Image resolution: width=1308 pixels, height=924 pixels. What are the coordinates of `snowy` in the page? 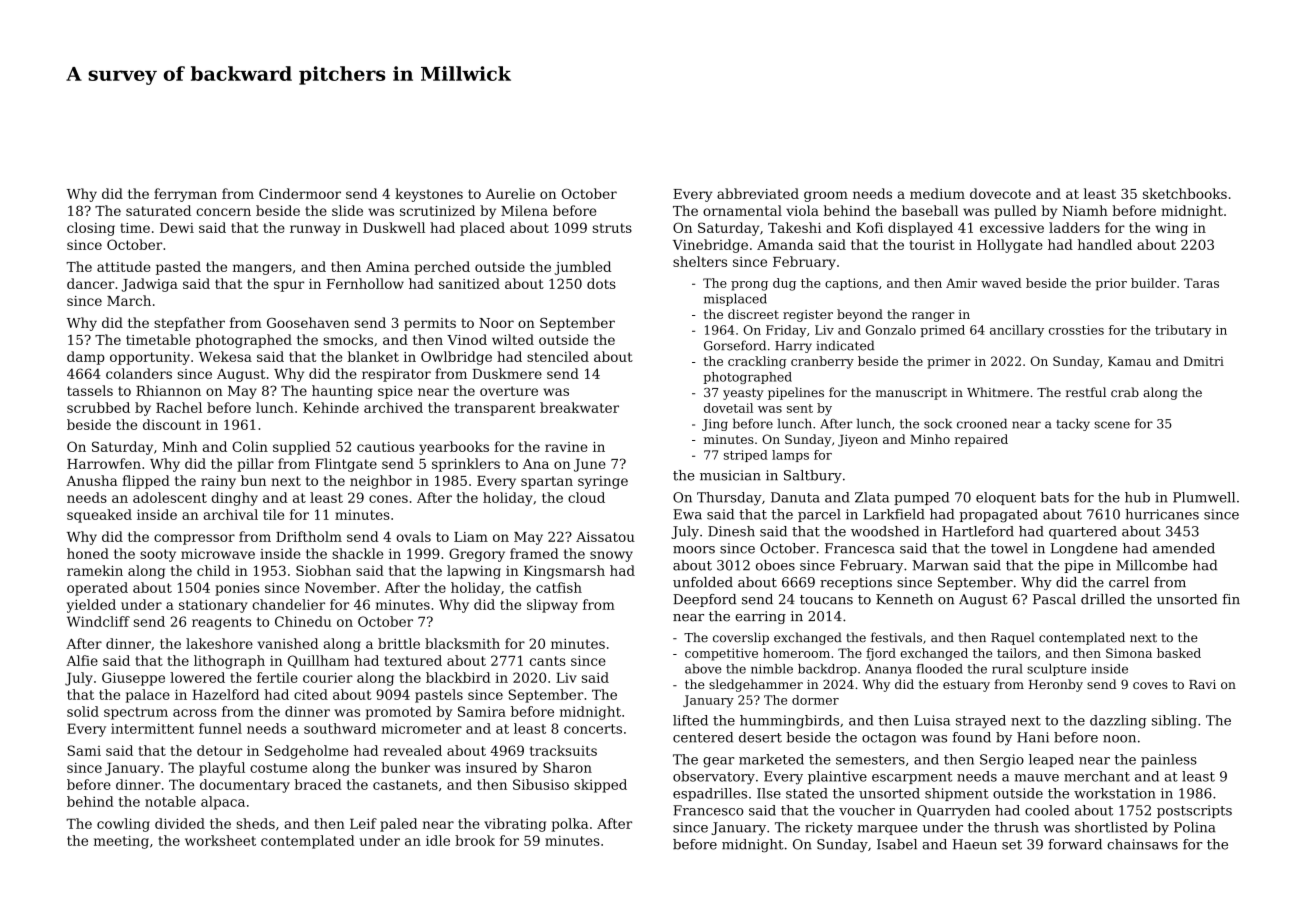 It's located at (611, 556).
